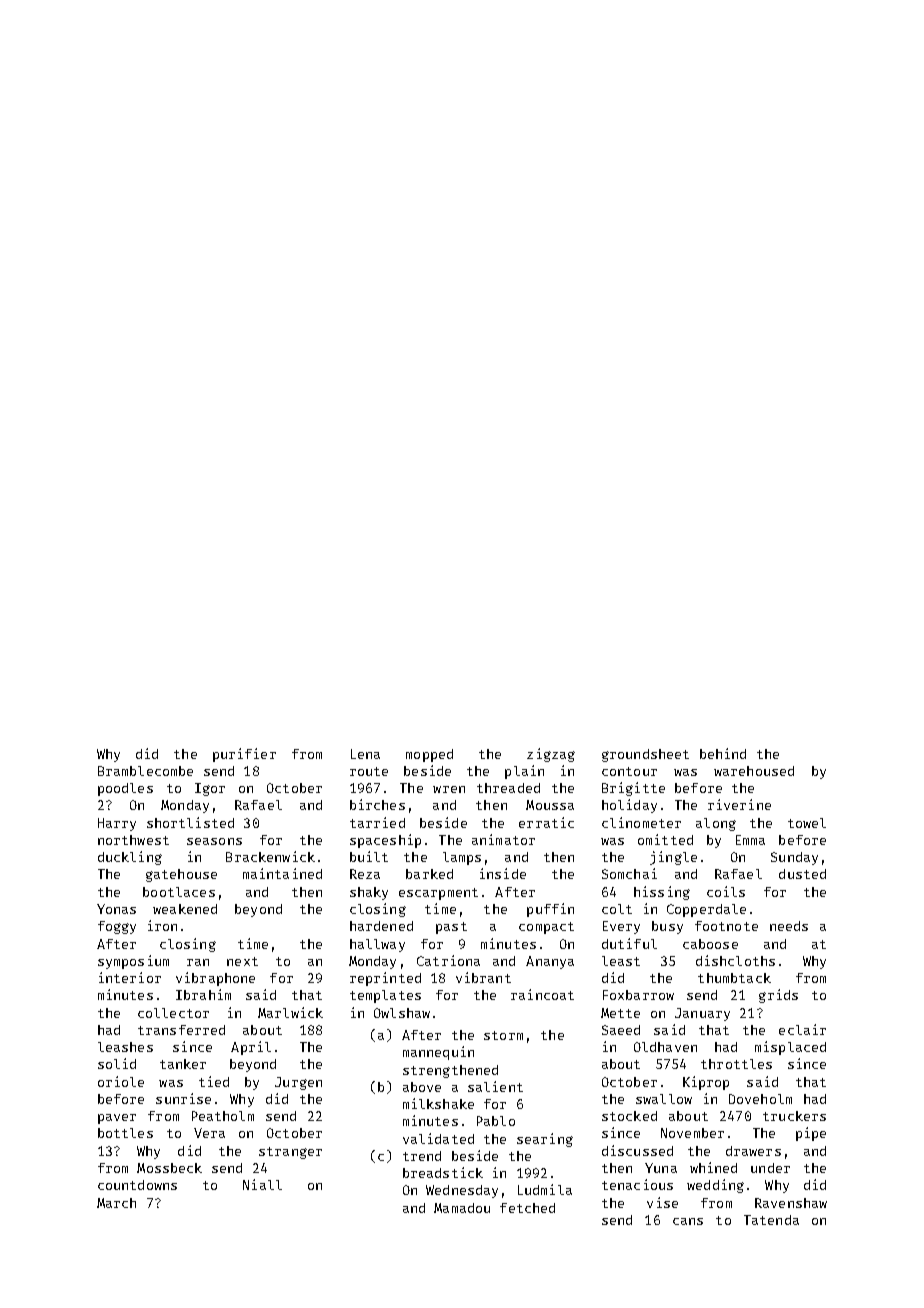 This document has width=924, height=1308. What do you see at coordinates (438, 1053) in the document?
I see `mannequin` at bounding box center [438, 1053].
